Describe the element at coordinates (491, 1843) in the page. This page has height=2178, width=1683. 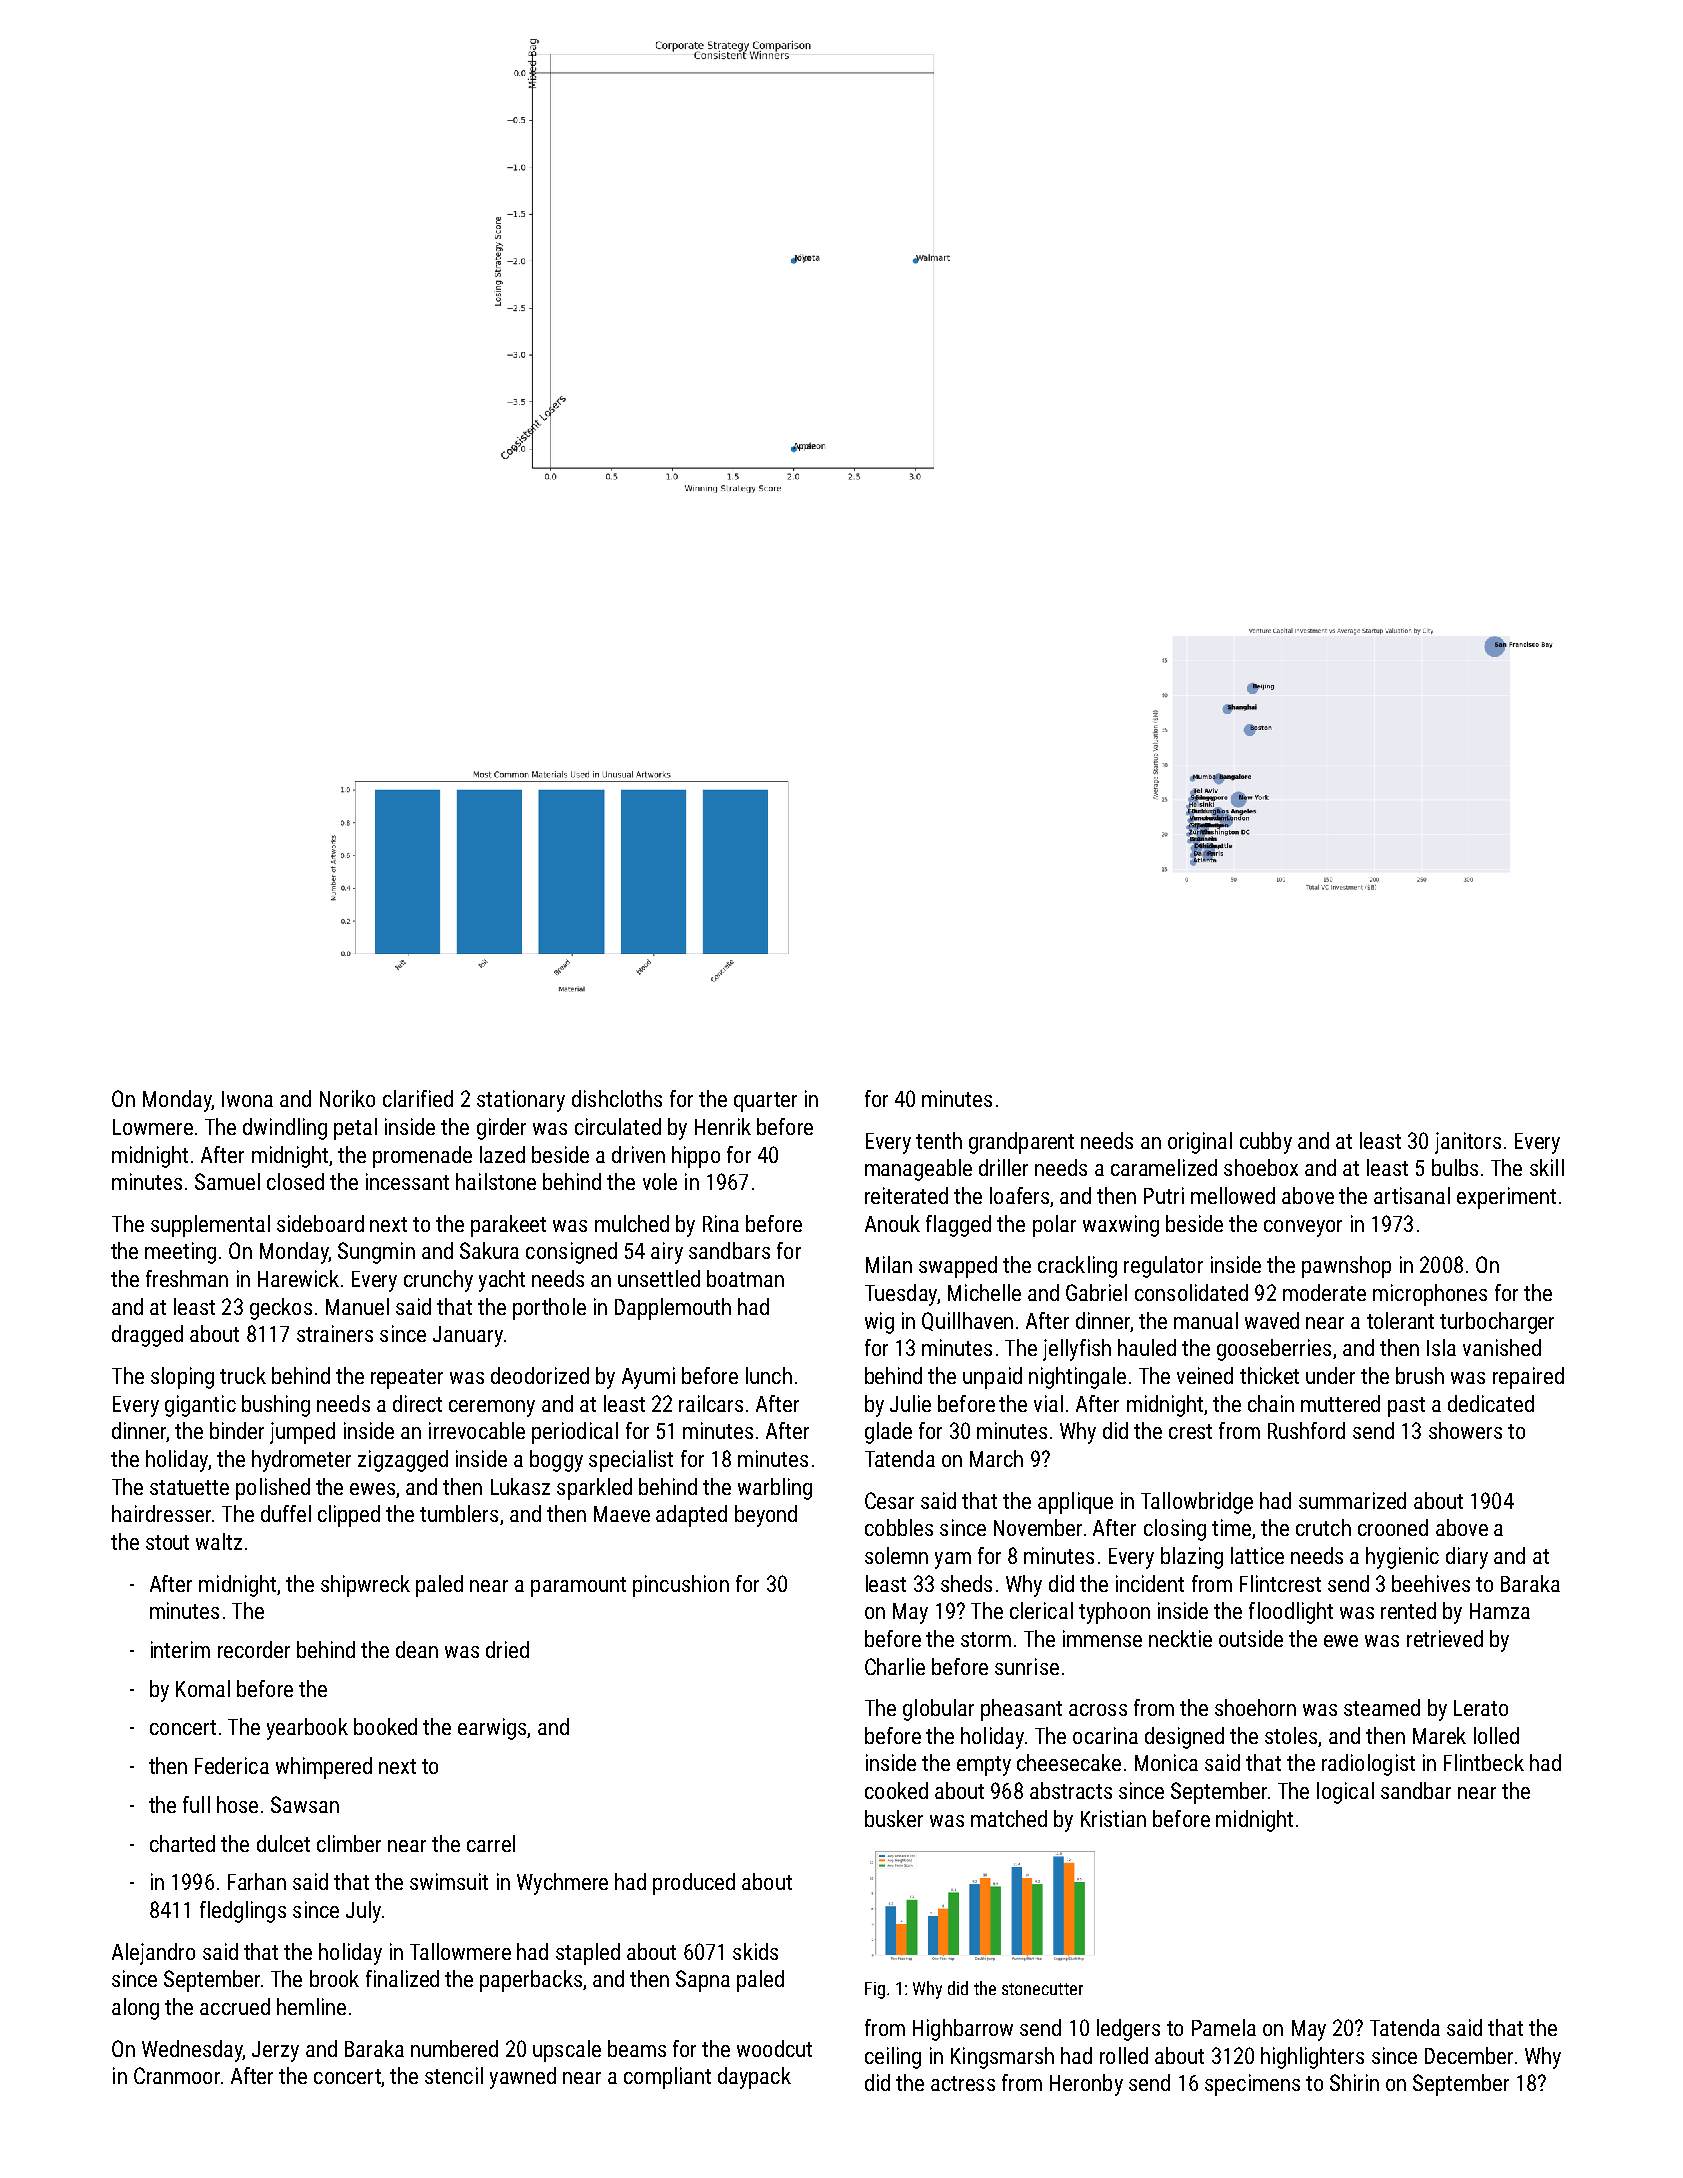
I see `carrel` at that location.
